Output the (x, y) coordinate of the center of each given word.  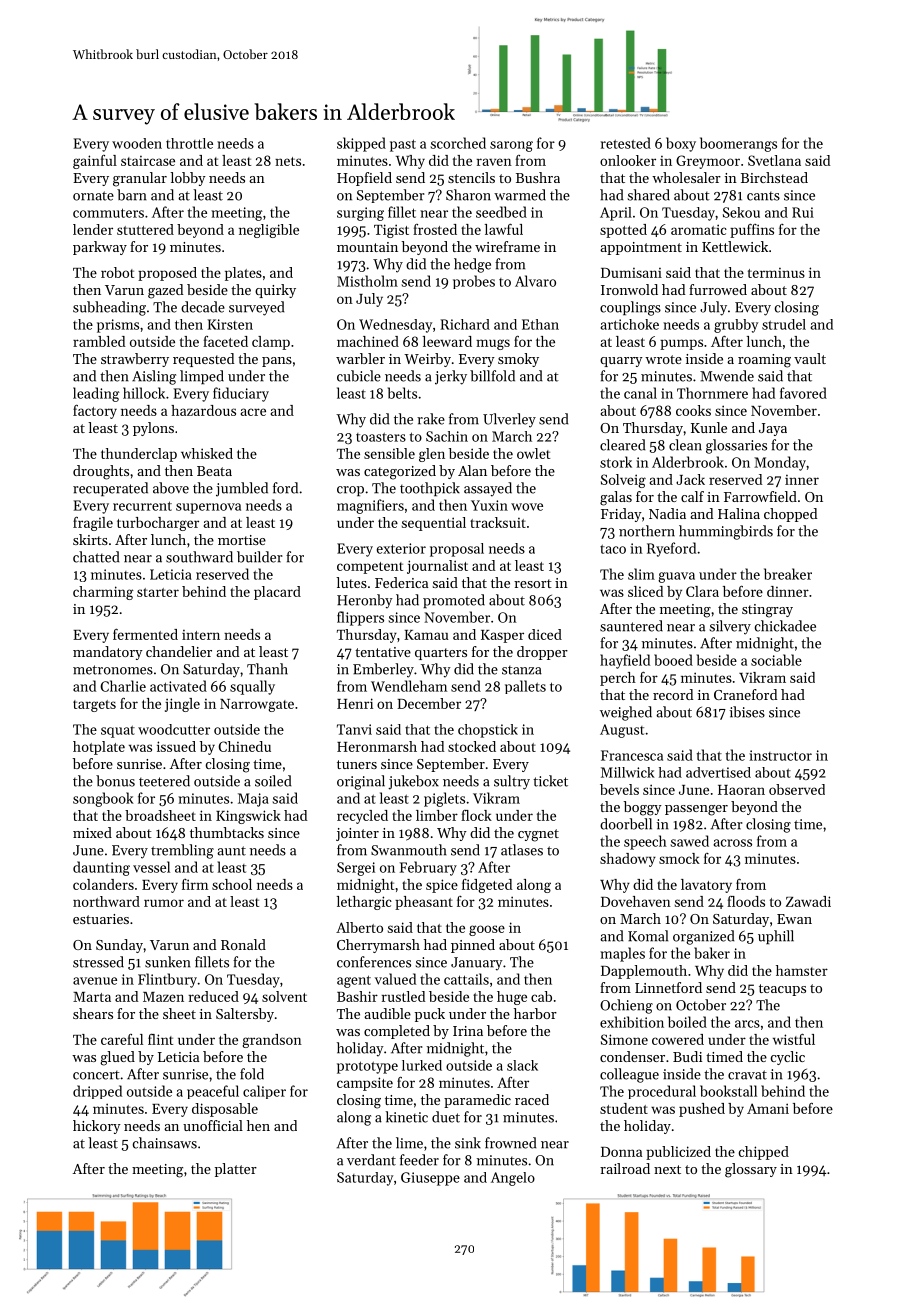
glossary (751, 1170)
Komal (648, 936)
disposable (225, 1110)
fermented (145, 634)
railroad (625, 1168)
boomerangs (738, 144)
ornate (93, 196)
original (361, 782)
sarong (511, 146)
